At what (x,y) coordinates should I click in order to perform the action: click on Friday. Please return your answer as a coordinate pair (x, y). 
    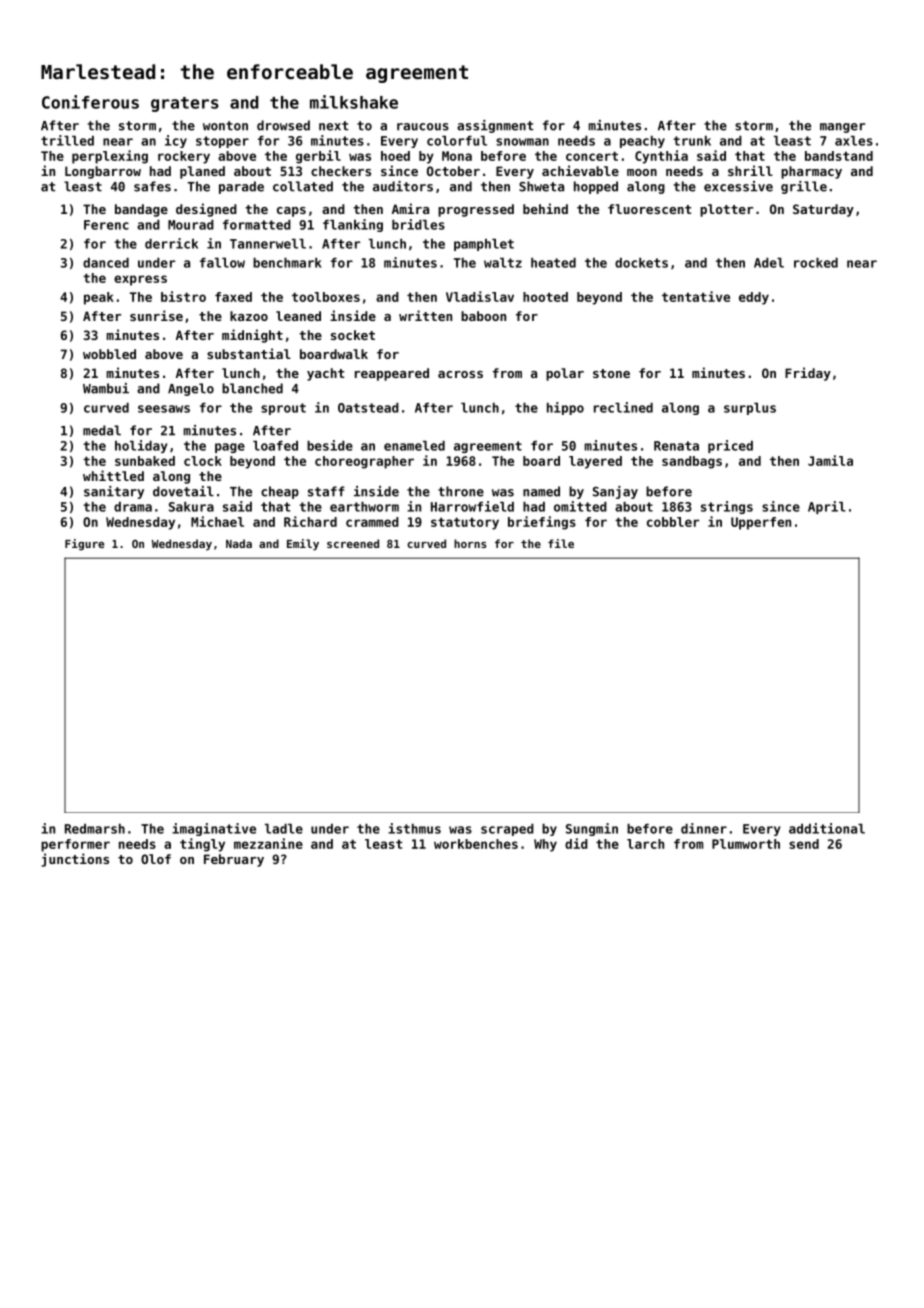
    Looking at the image, I should click on (808, 374).
